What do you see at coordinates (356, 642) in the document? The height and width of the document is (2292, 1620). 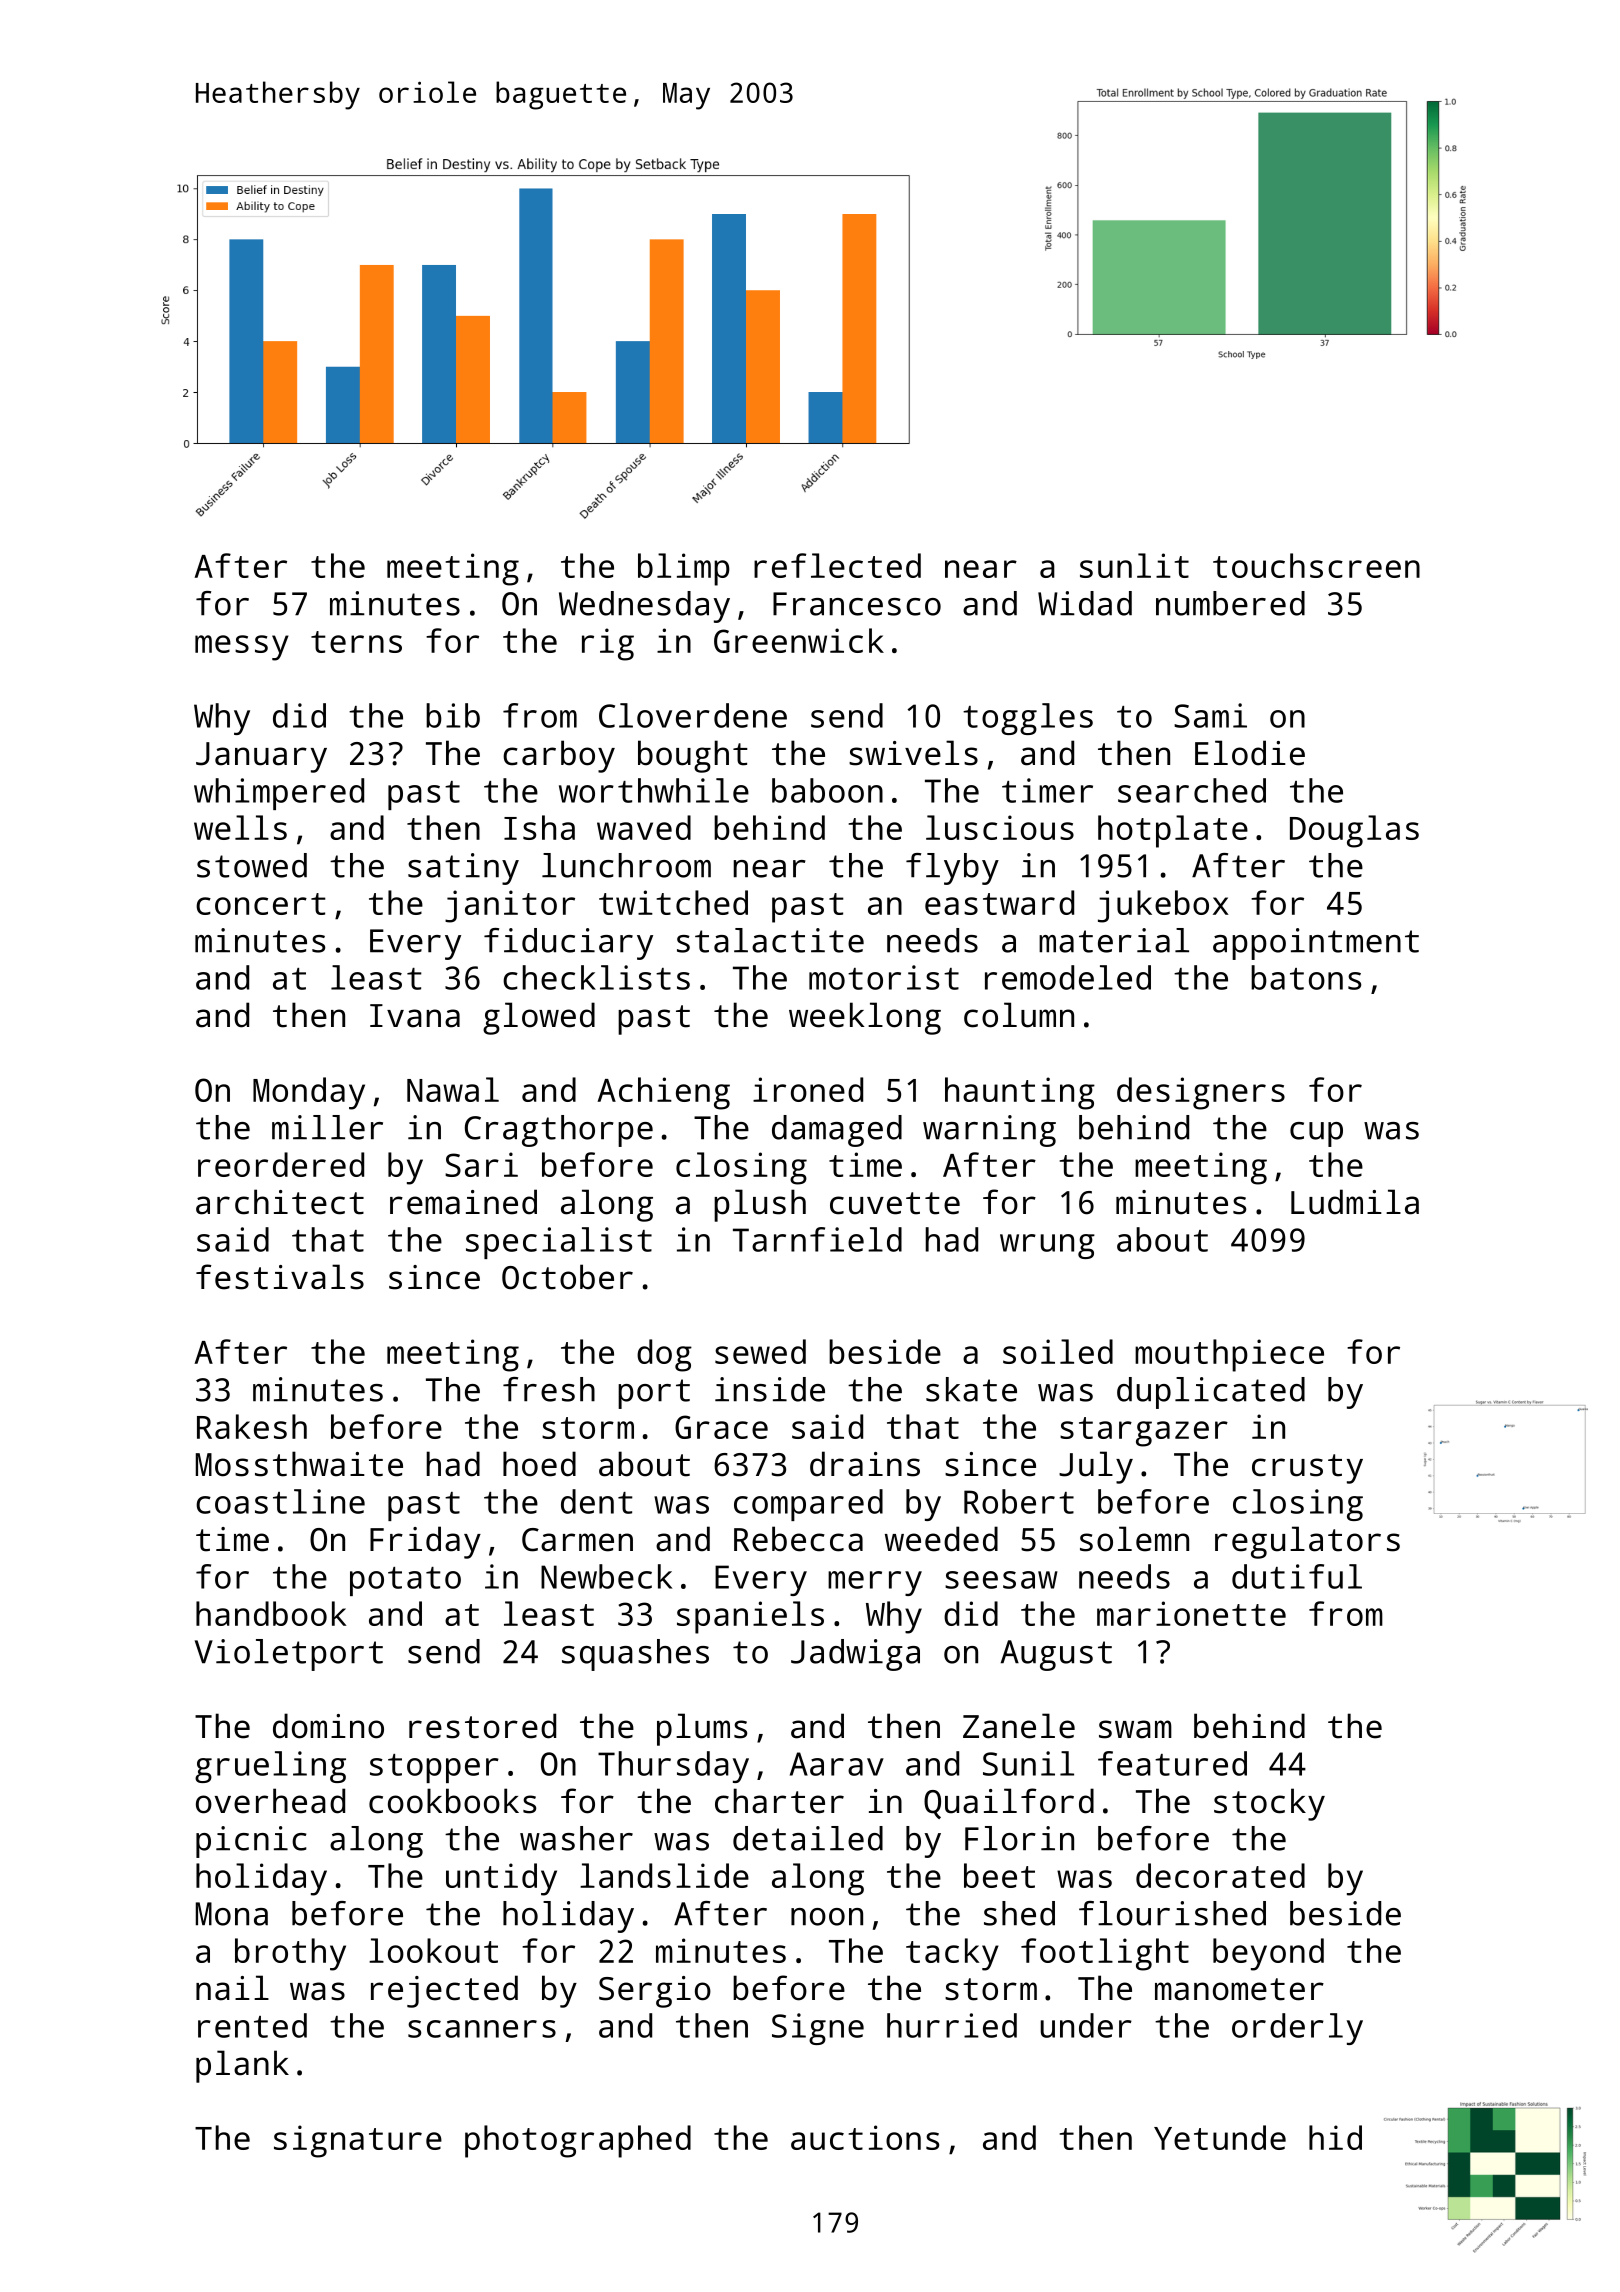 I see `terns` at bounding box center [356, 642].
